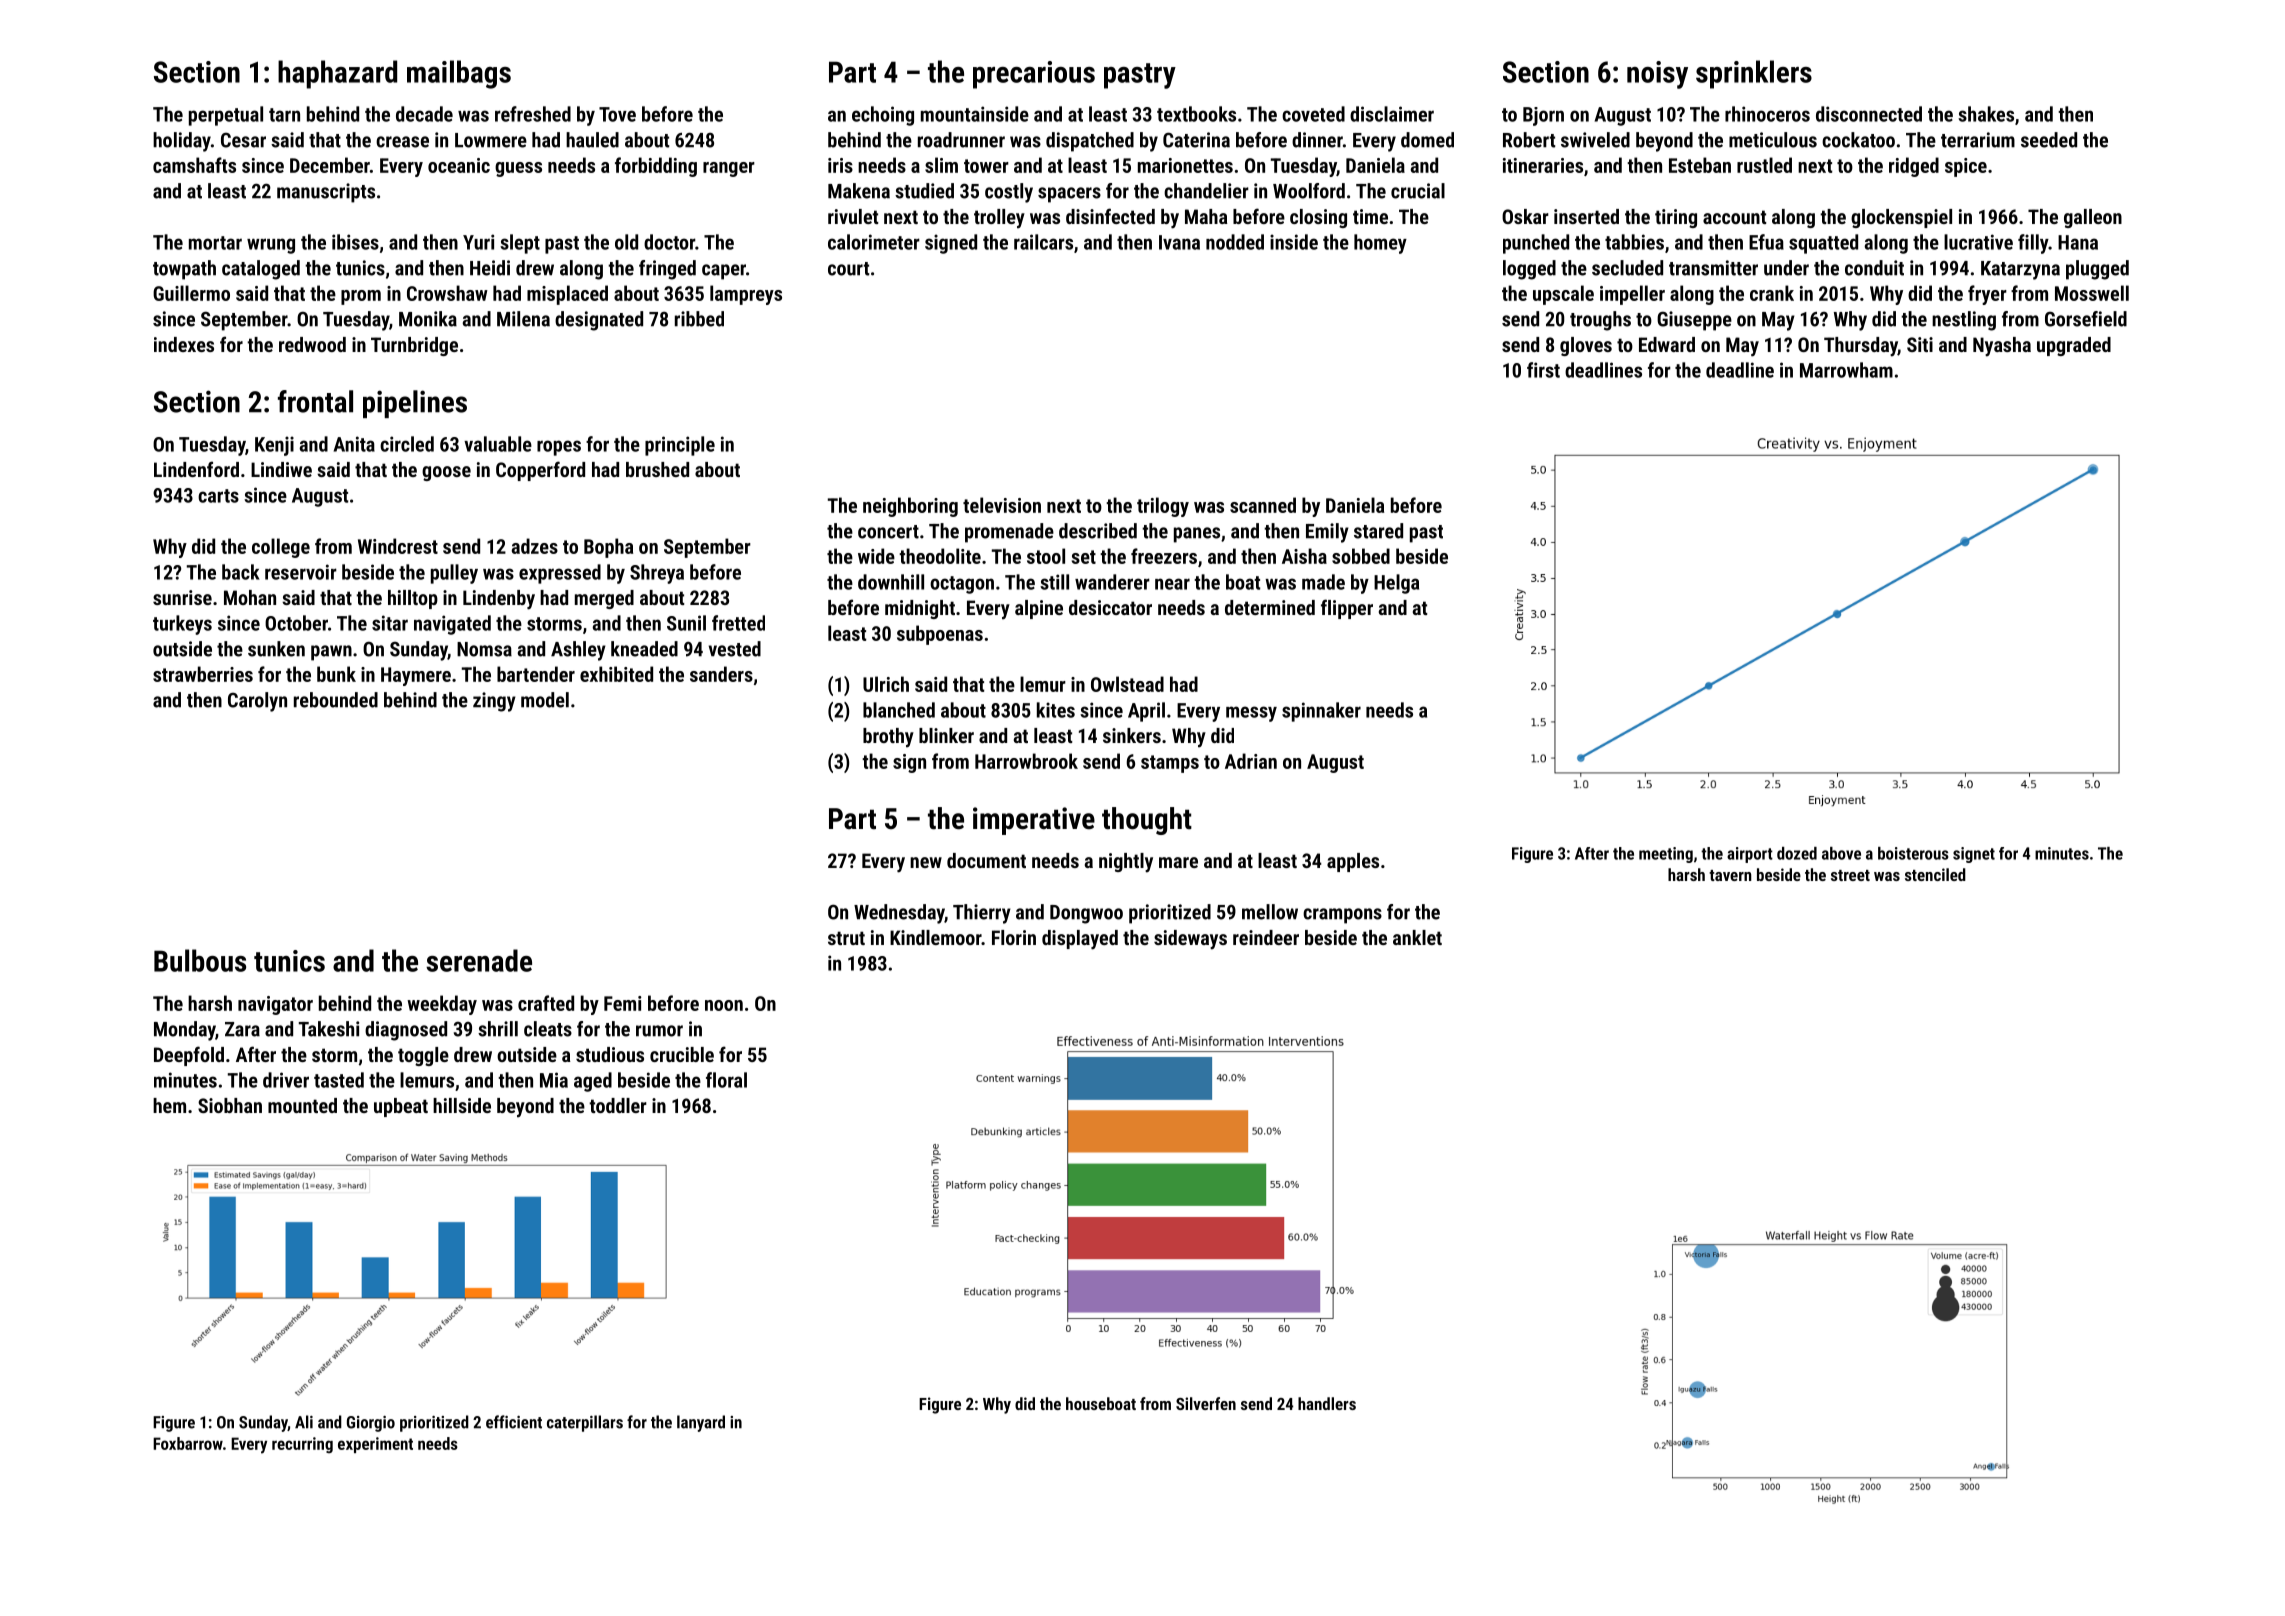 This document has height=1616, width=2285. Describe the element at coordinates (302, 1105) in the document. I see `mounted` at that location.
